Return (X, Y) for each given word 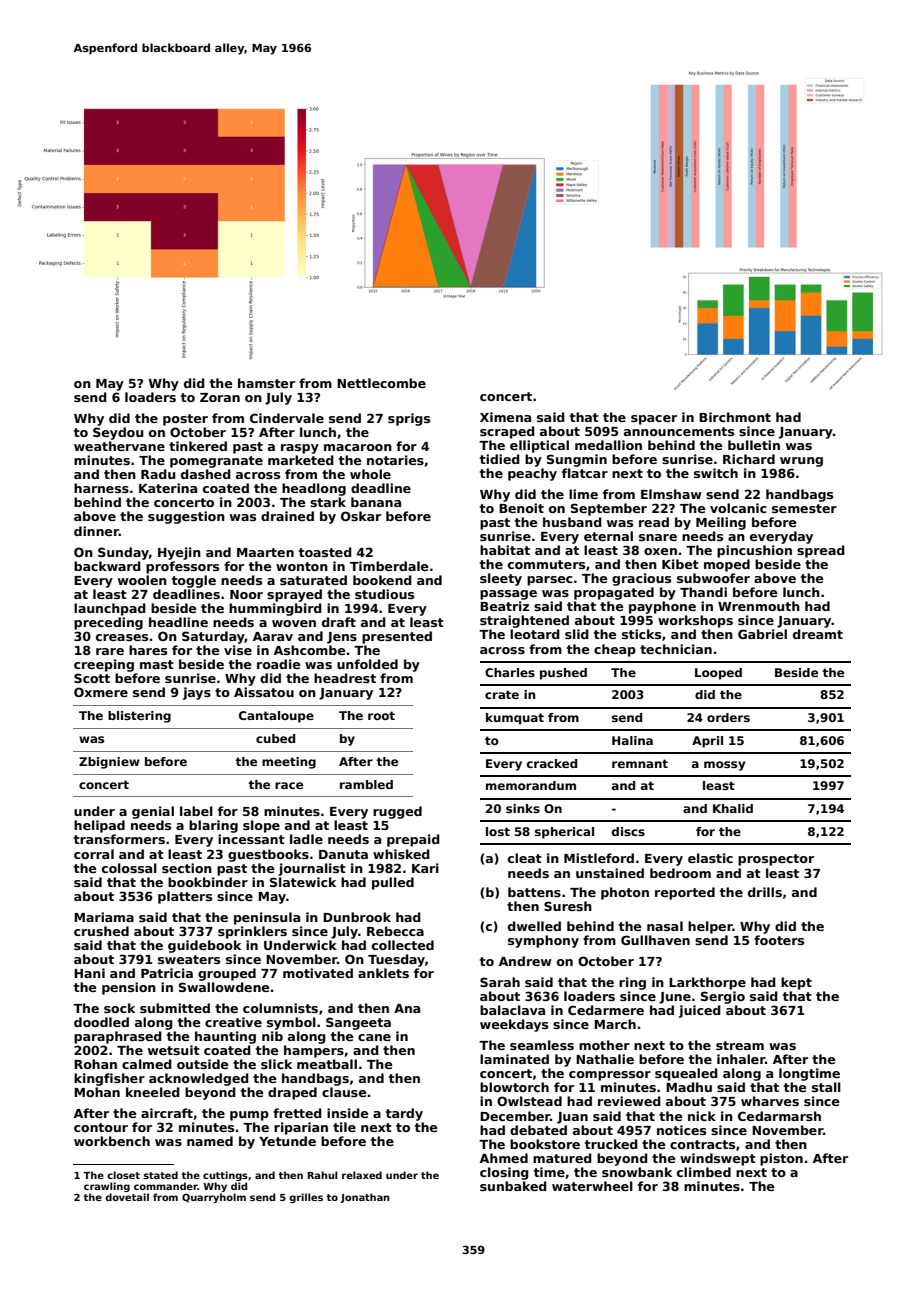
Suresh (568, 906)
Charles (510, 672)
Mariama (104, 917)
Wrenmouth (759, 606)
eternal (608, 536)
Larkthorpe (707, 983)
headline (178, 622)
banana (376, 502)
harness (101, 488)
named (210, 1141)
